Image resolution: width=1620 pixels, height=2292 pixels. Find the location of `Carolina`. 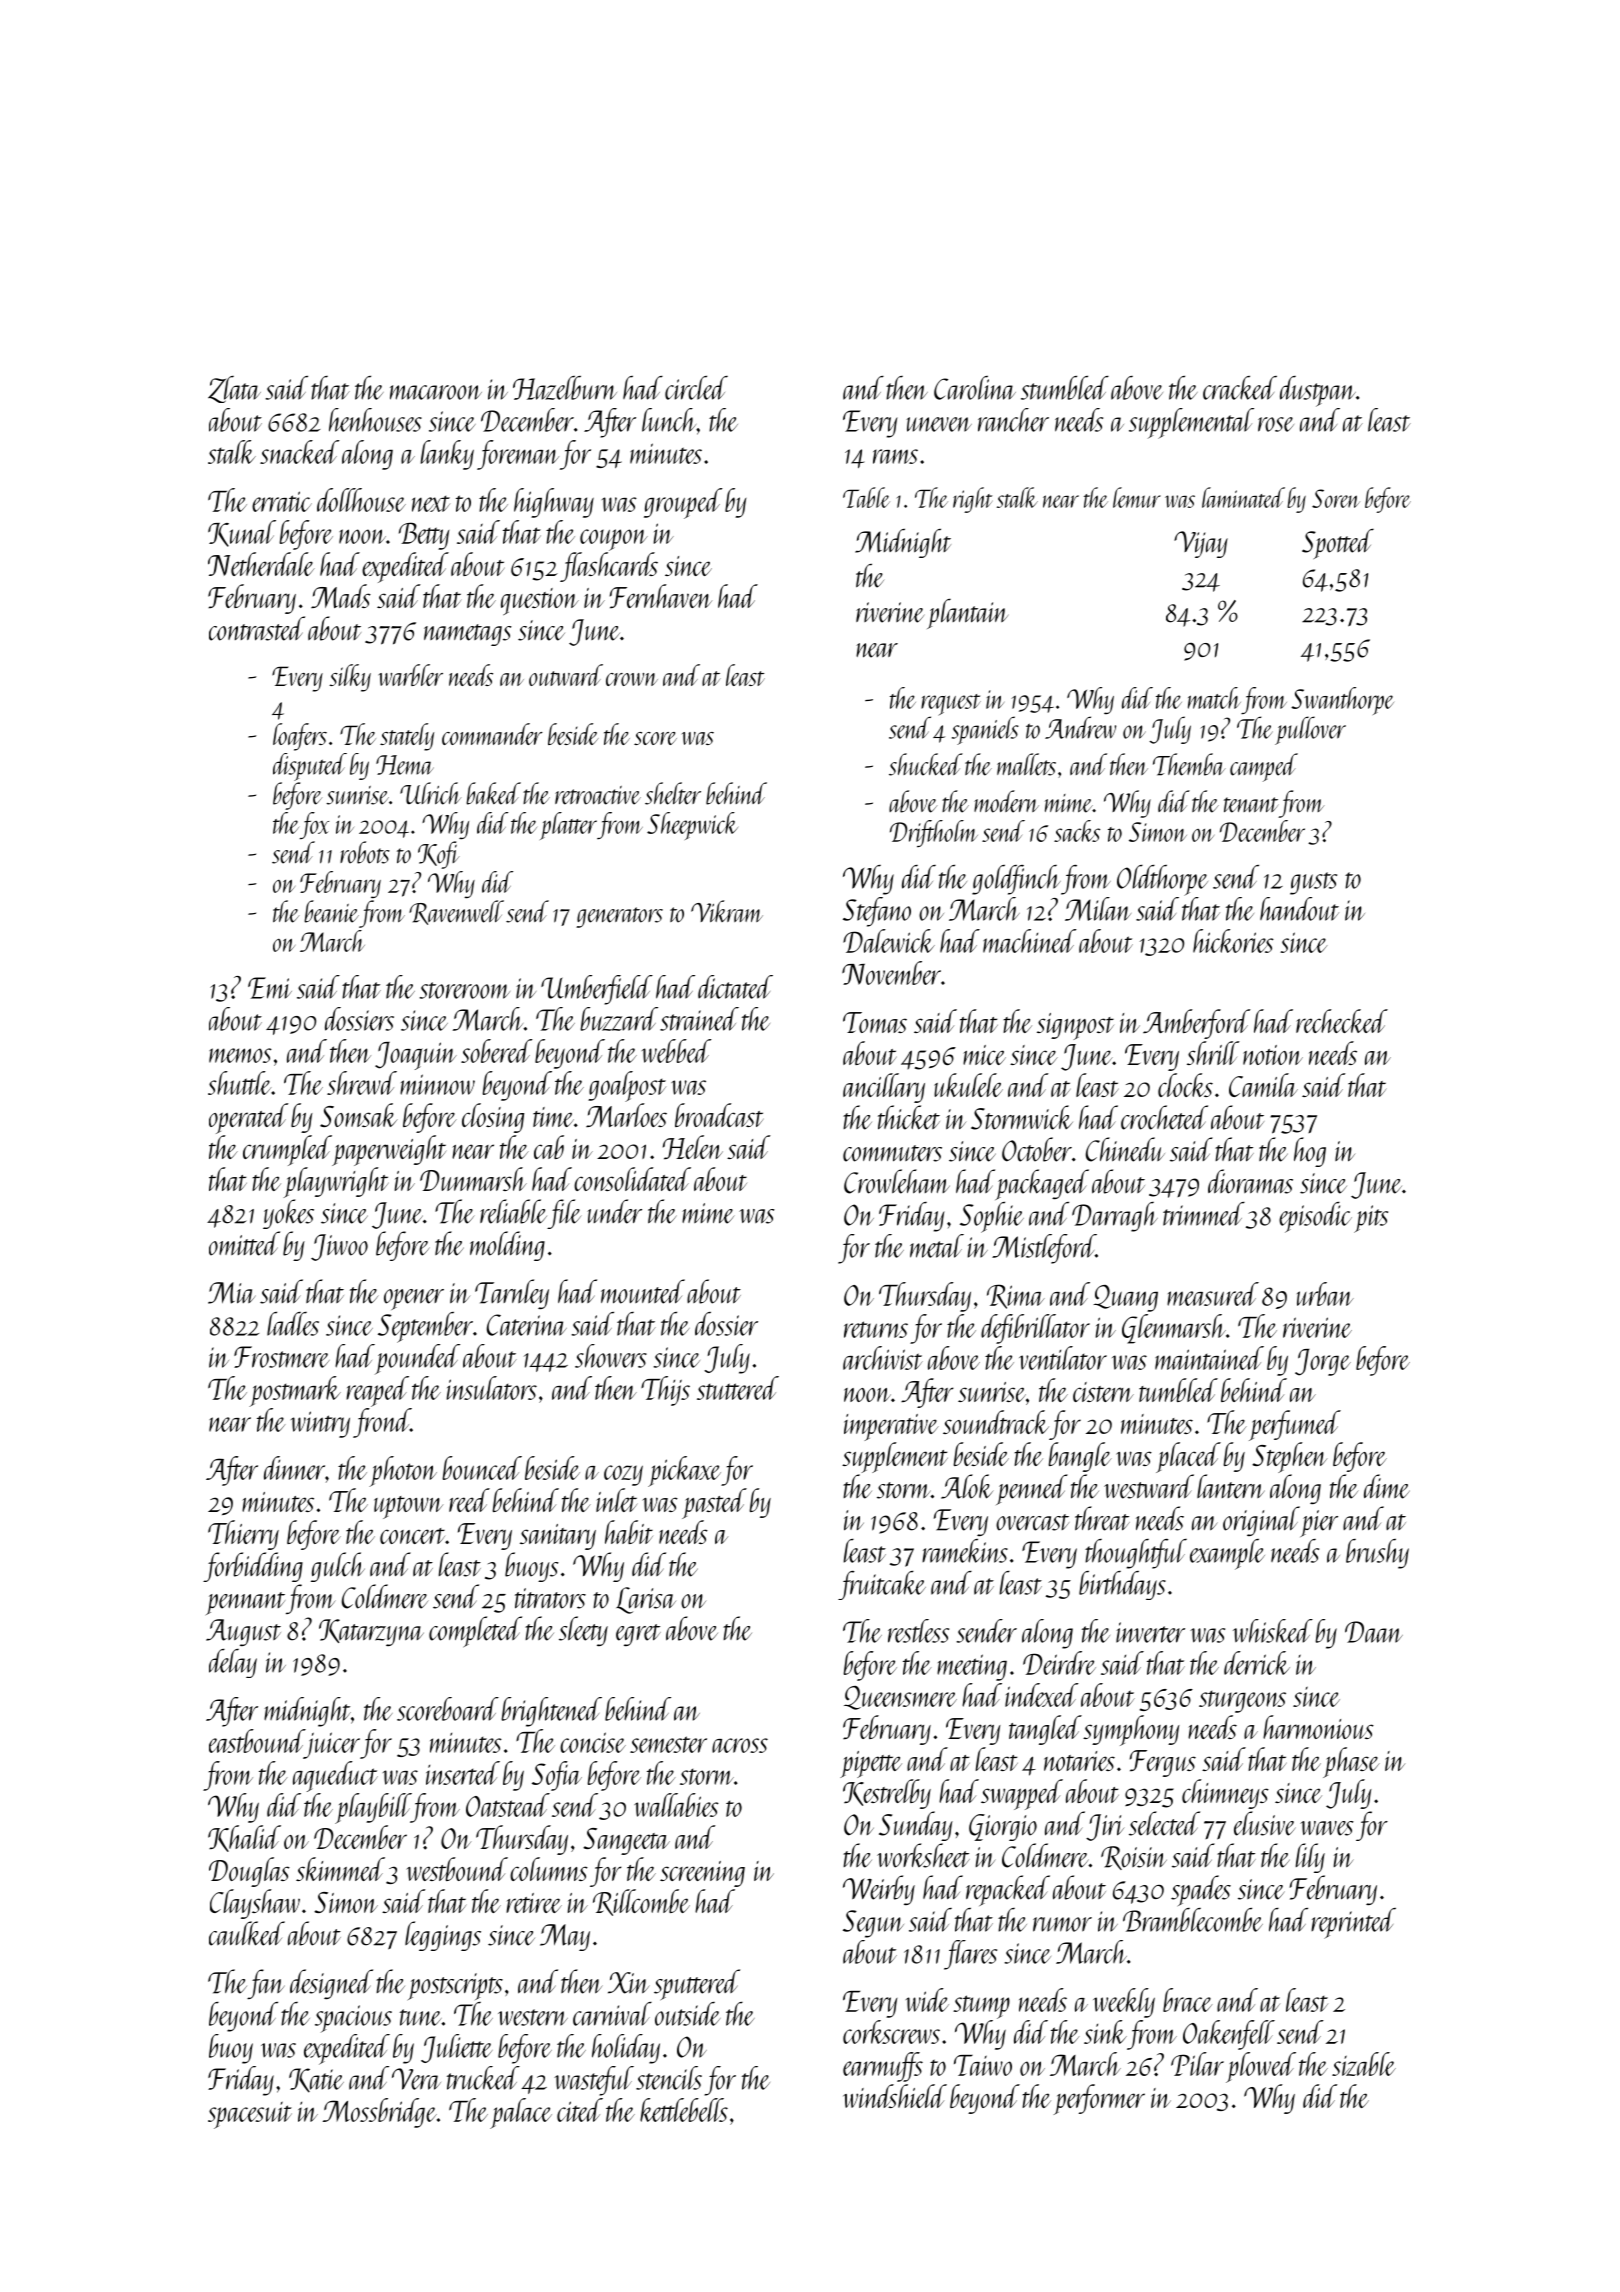

Carolina is located at coordinates (975, 388).
